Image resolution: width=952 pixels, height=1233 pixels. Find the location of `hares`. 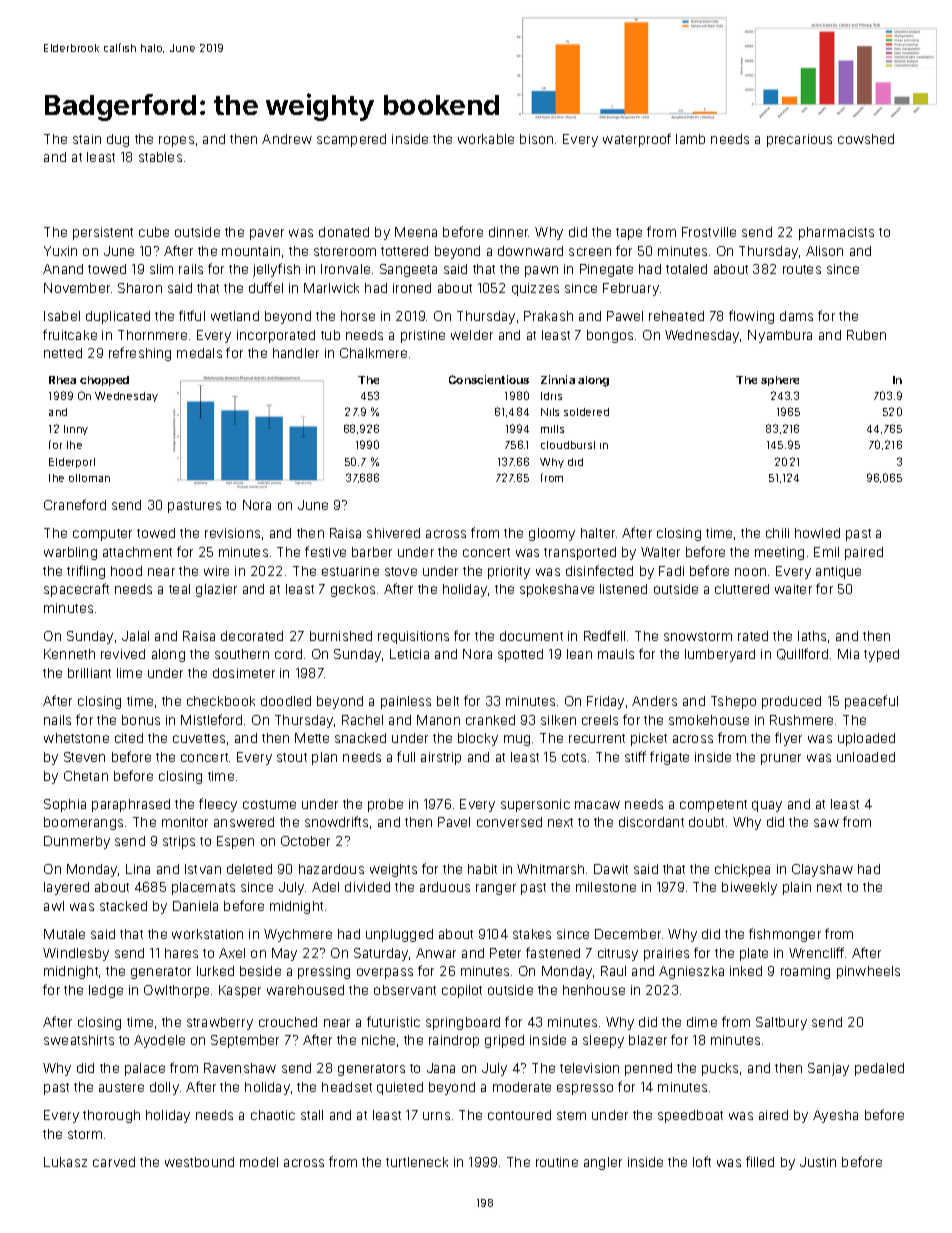

hares is located at coordinates (181, 953).
